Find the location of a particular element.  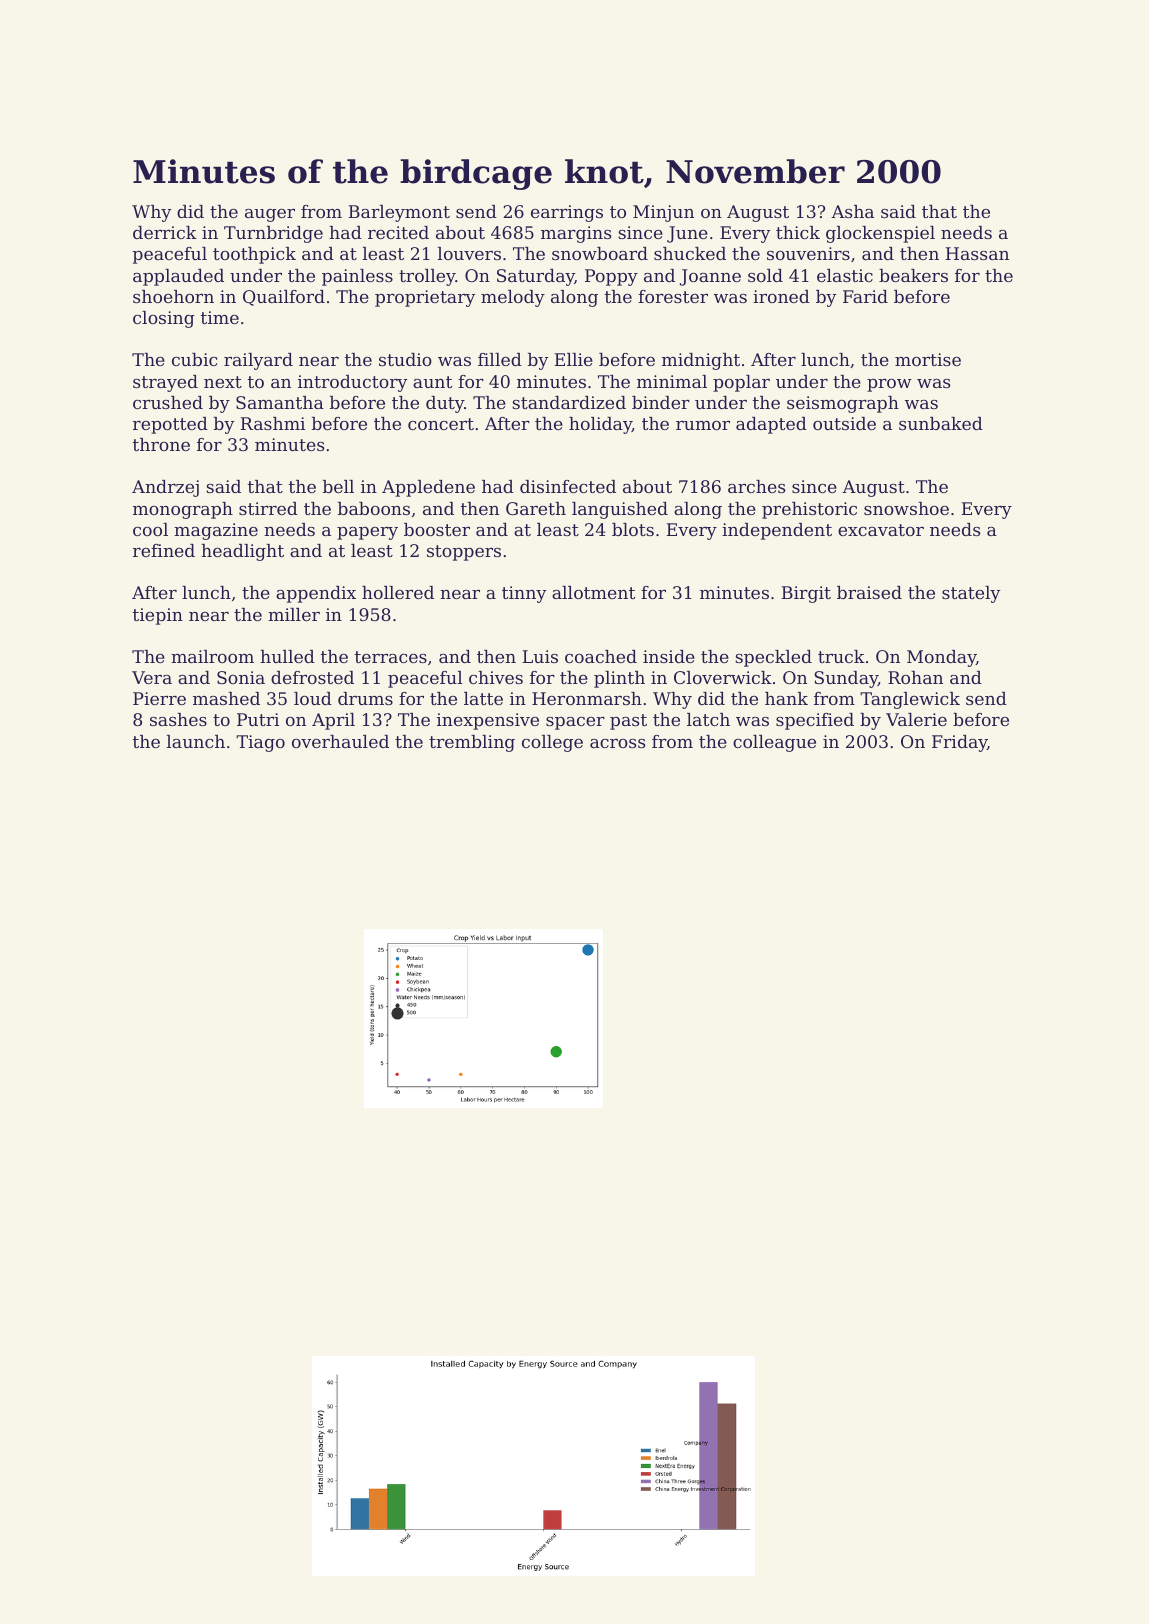

Ellie is located at coordinates (573, 359).
